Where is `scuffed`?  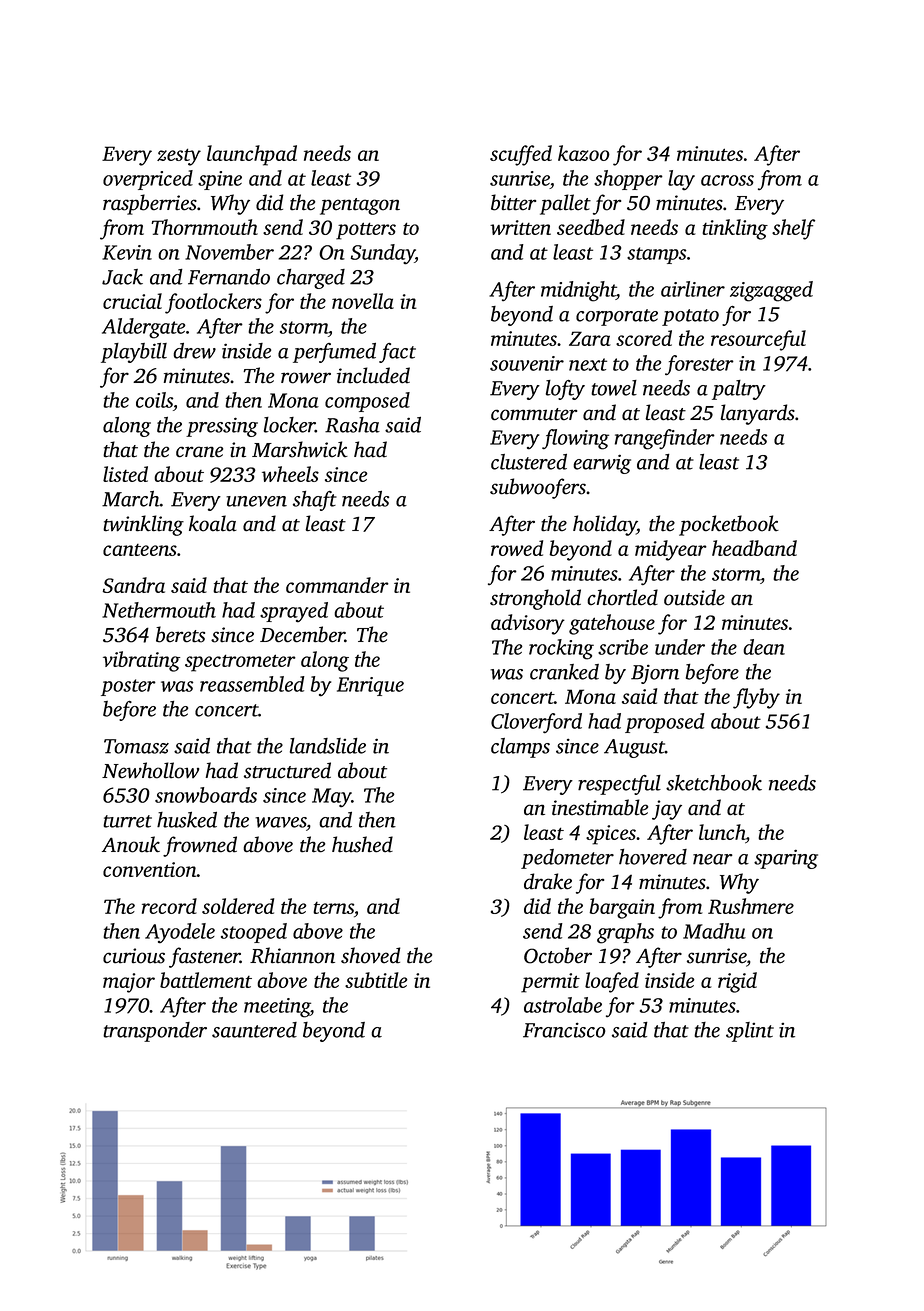
scuffed is located at coordinates (521, 155).
